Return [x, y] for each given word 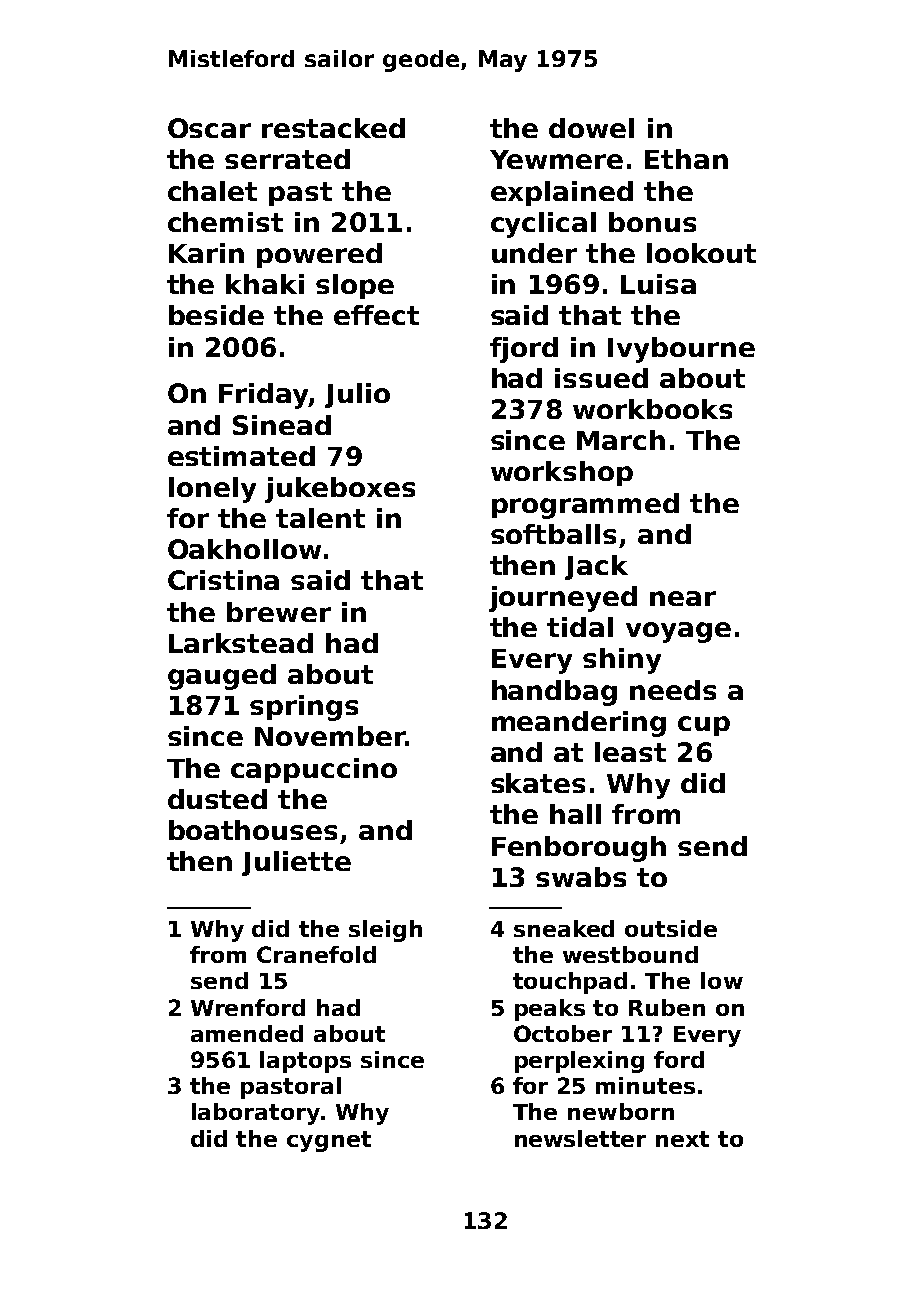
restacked [333, 128]
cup [704, 726]
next [682, 1139]
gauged [222, 677]
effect [376, 315]
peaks [550, 1010]
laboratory [256, 1114]
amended [247, 1033]
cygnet [329, 1141]
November [330, 736]
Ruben [667, 1007]
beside [216, 315]
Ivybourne [681, 350]
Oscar [209, 128]
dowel [591, 128]
